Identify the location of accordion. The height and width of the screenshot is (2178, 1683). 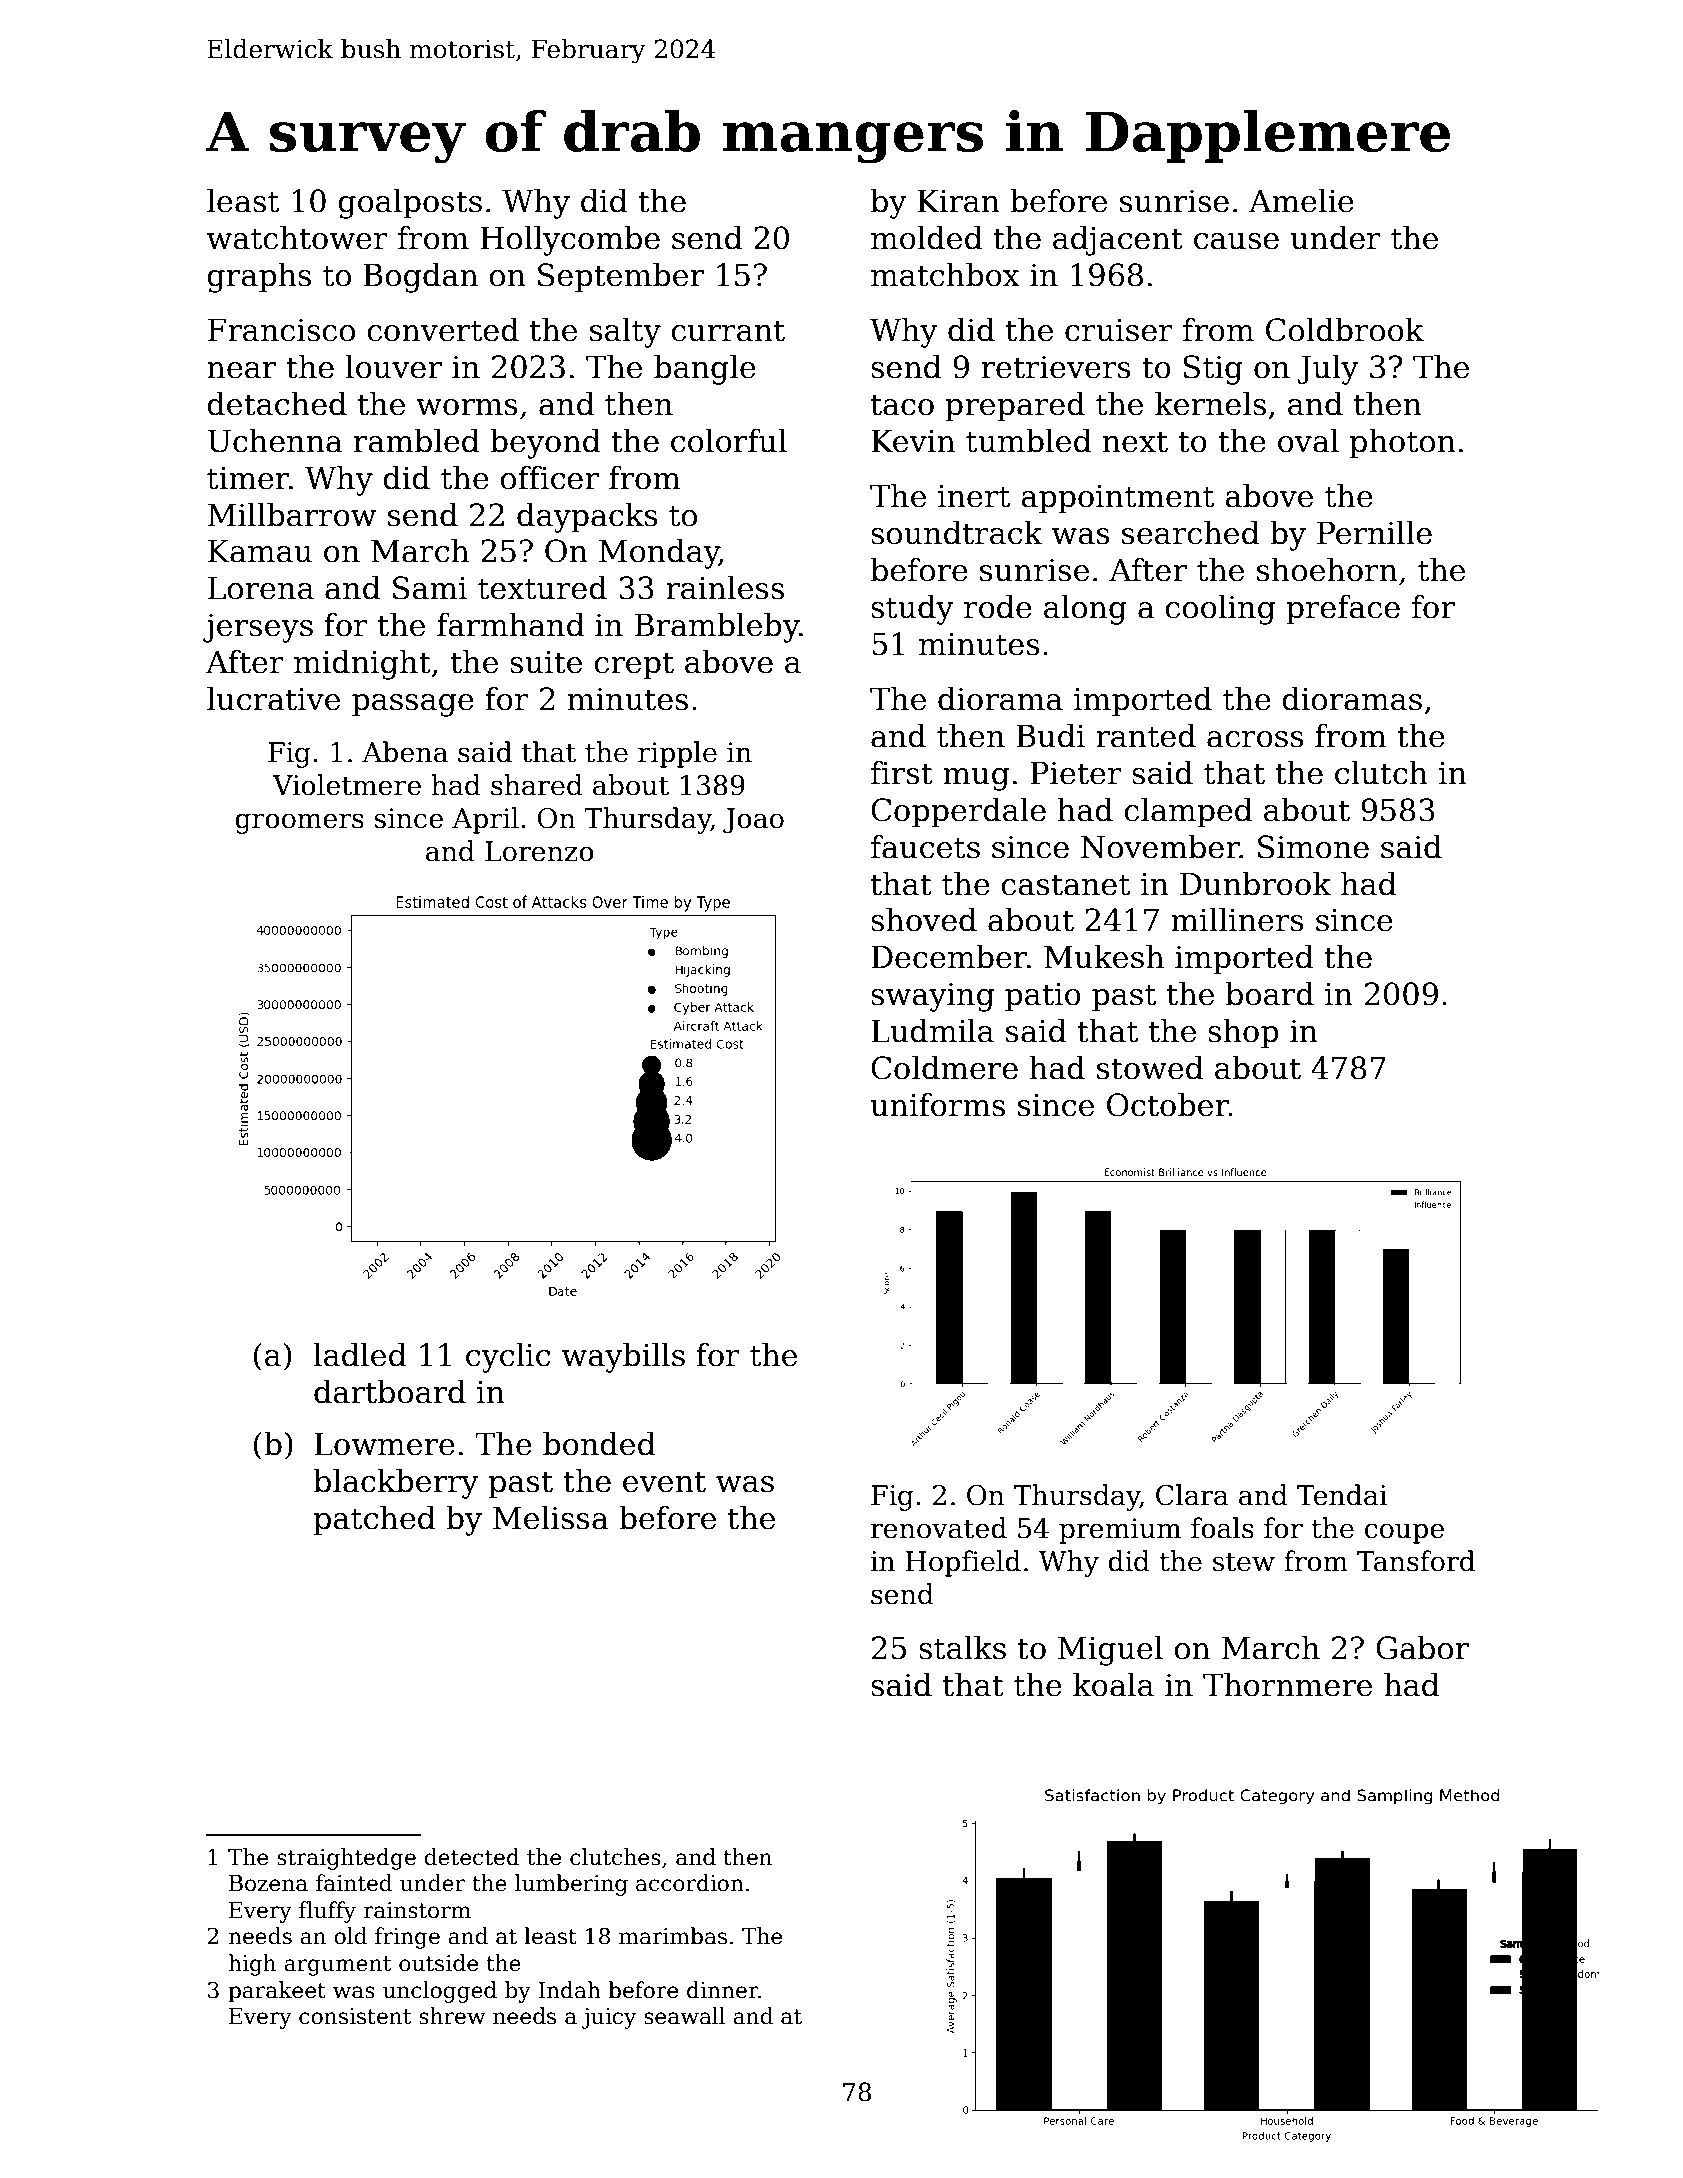
(690, 1883).
